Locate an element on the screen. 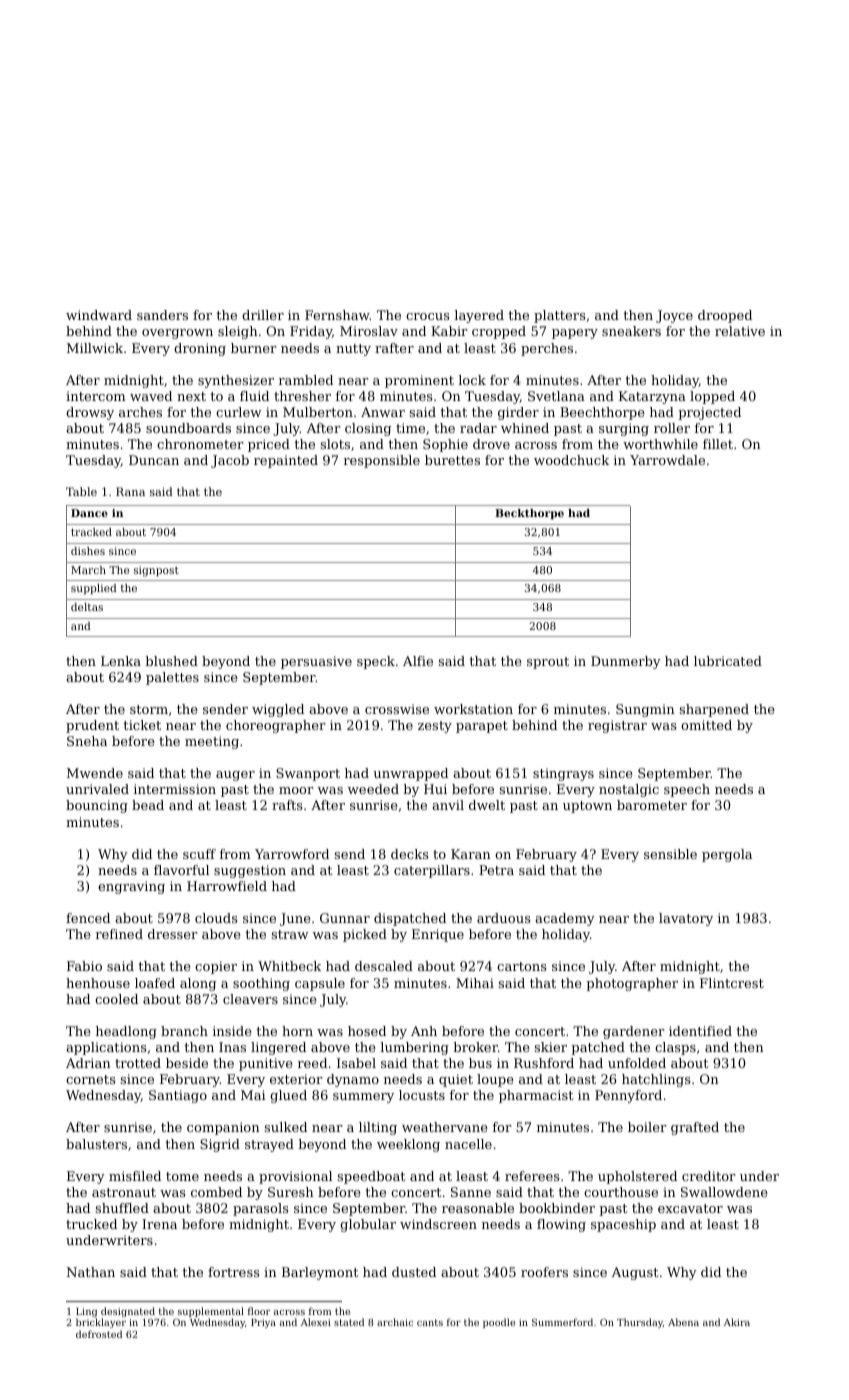 This screenshot has width=849, height=1400. stated is located at coordinates (349, 1322).
